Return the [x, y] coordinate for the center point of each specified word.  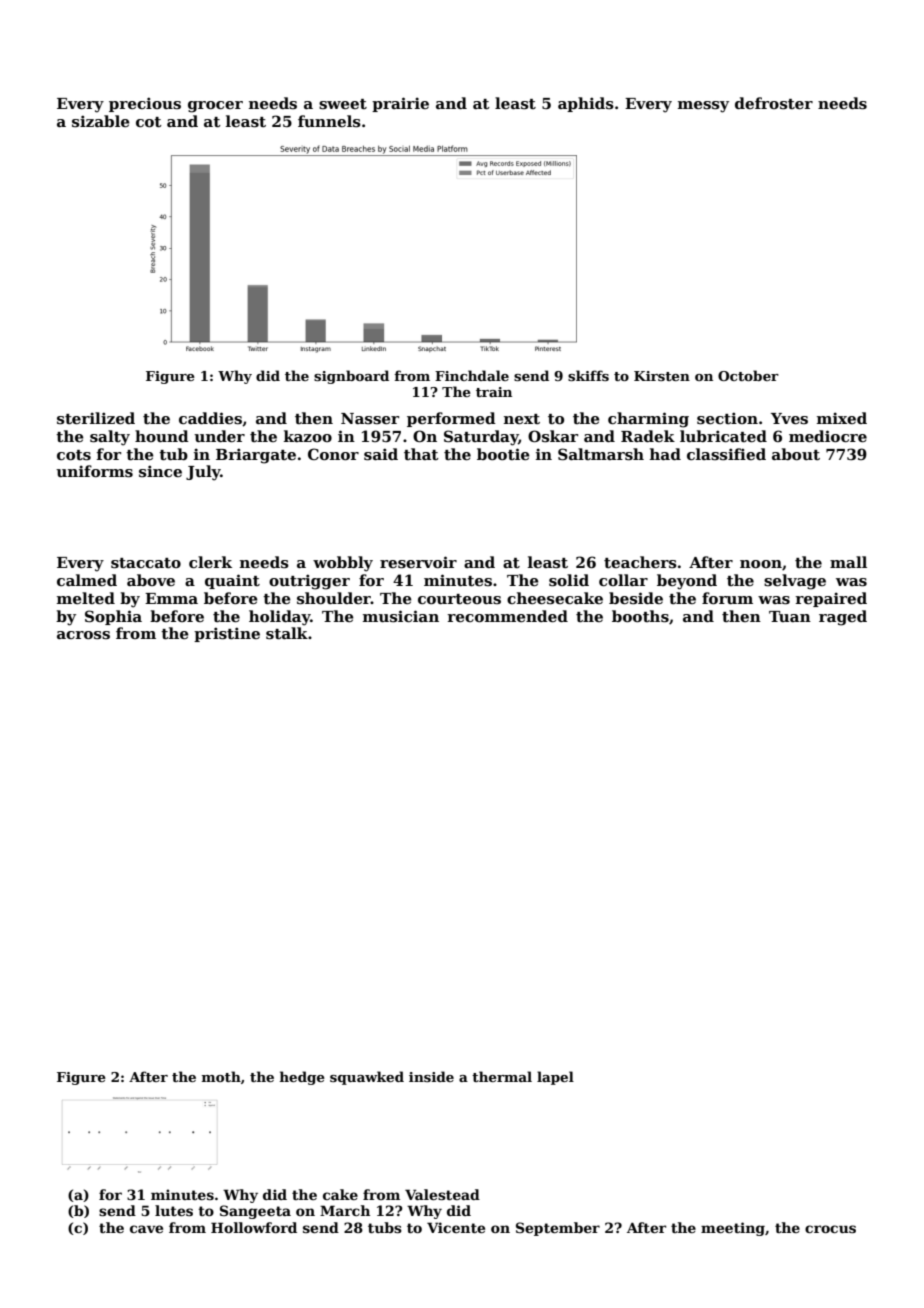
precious [145, 104]
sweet [343, 104]
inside [431, 1076]
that [421, 454]
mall [848, 562]
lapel [555, 1078]
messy [703, 107]
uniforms [94, 471]
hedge [302, 1078]
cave [146, 1229]
